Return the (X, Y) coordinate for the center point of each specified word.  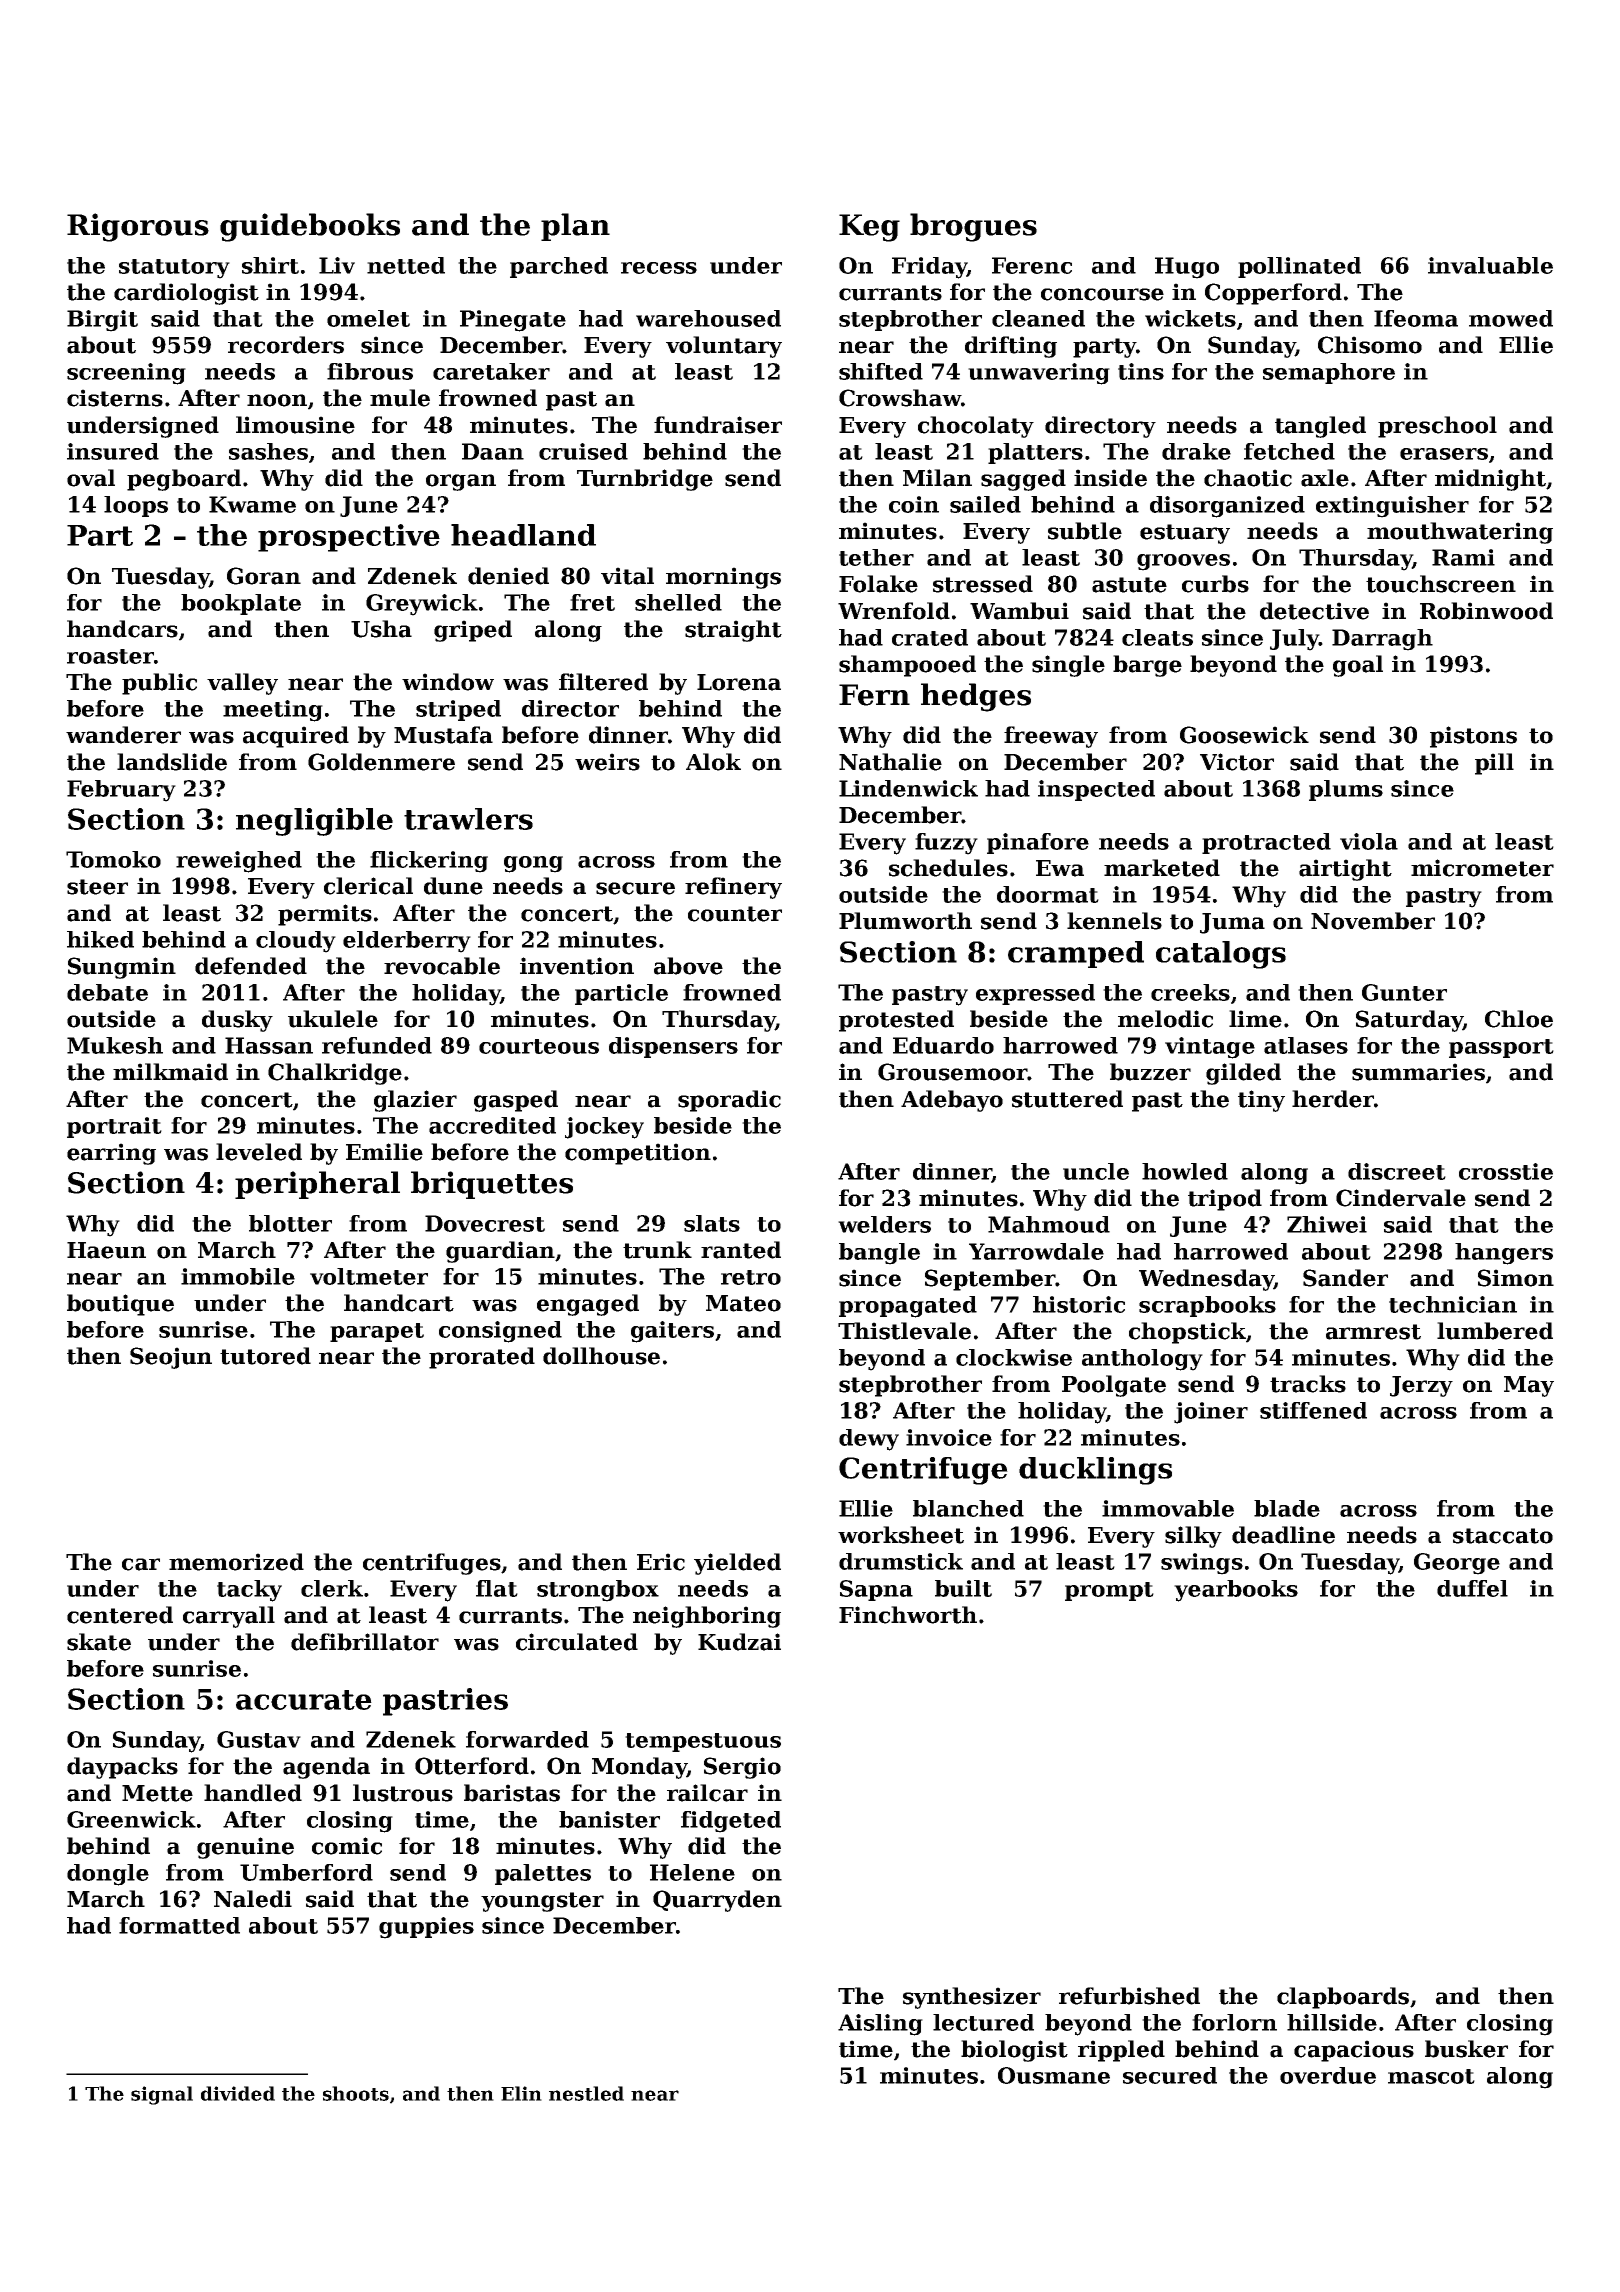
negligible (314, 822)
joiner (1211, 1413)
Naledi (253, 1899)
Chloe (1519, 1019)
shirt (270, 265)
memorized (236, 1562)
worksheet (901, 1535)
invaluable (1490, 265)
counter (735, 914)
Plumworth (905, 921)
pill (1494, 764)
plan (575, 227)
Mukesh (115, 1045)
